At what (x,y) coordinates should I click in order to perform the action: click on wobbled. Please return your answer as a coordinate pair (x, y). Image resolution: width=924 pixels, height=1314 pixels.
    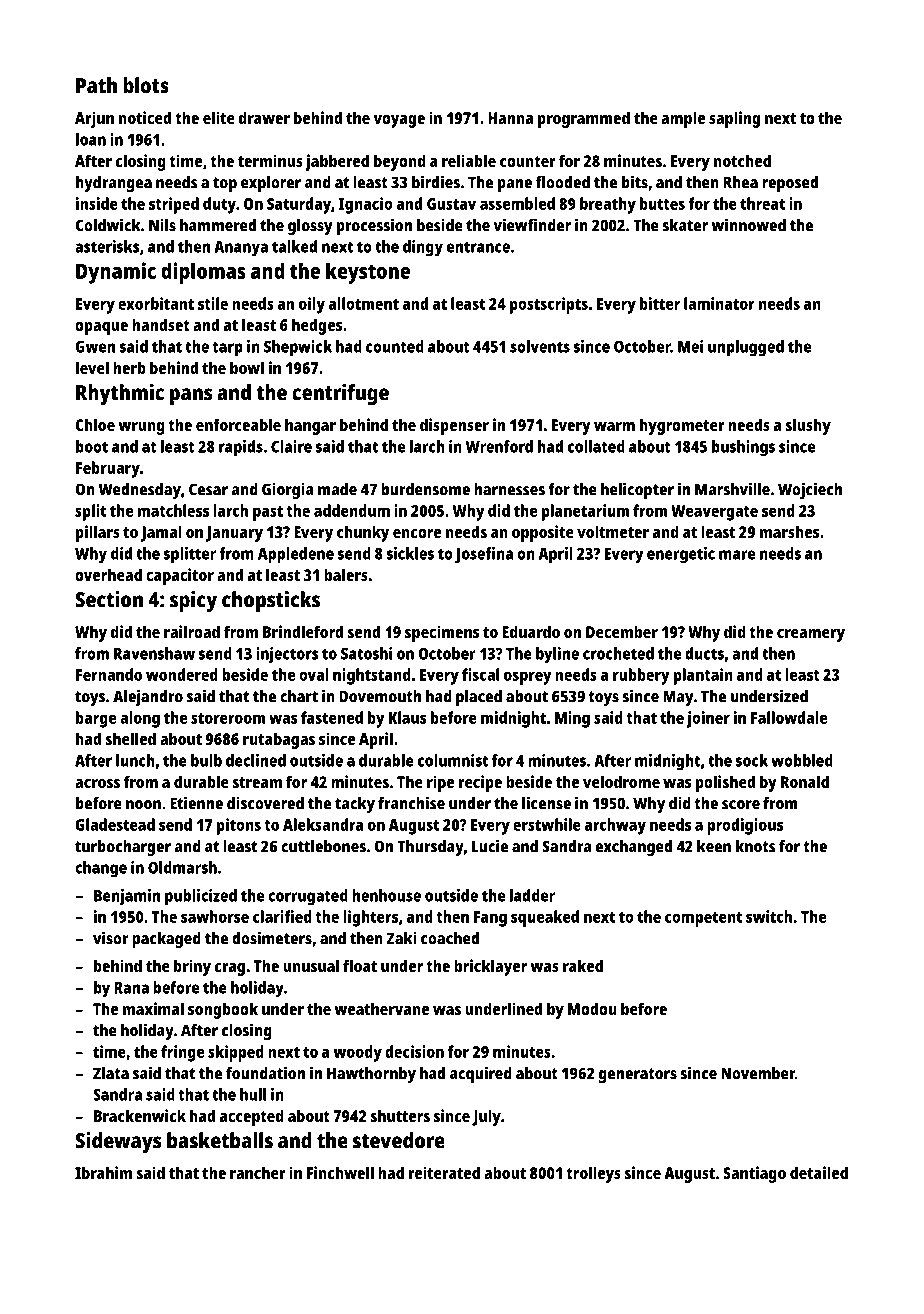
    Looking at the image, I should click on (802, 760).
